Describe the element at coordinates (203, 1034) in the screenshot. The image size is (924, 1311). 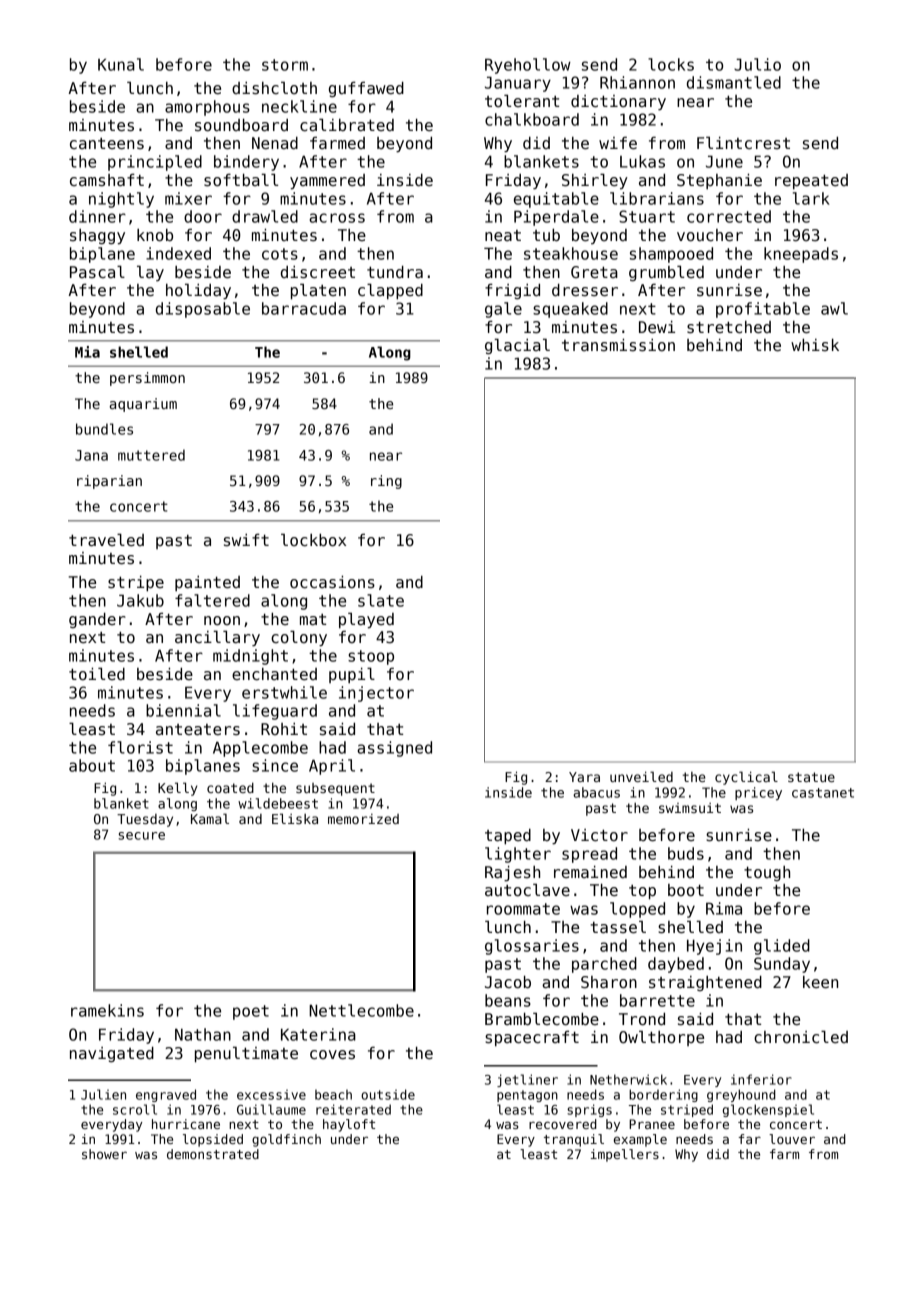
I see `Nathan` at that location.
